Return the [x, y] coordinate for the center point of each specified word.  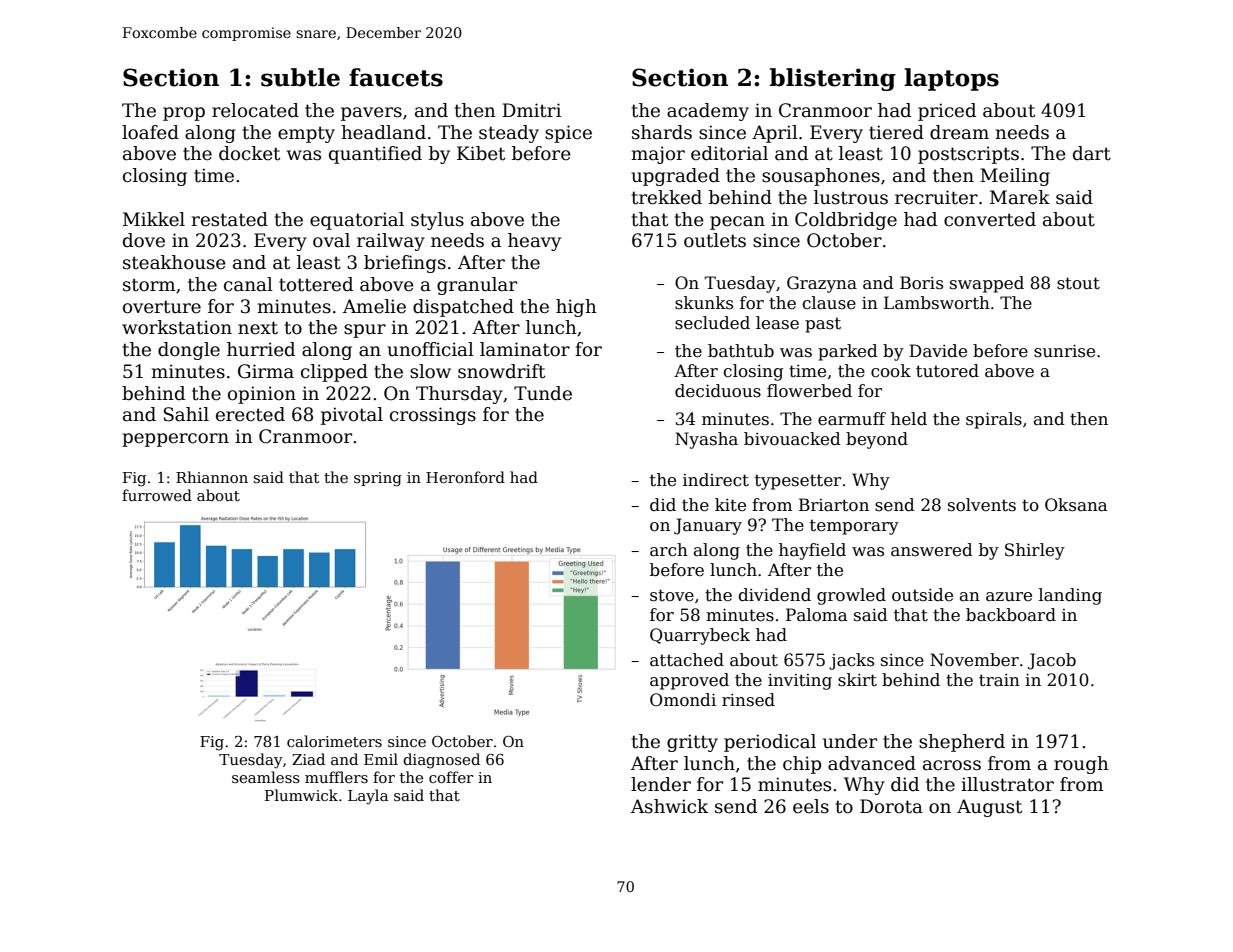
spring [378, 479]
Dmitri [531, 110]
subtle [300, 77]
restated [229, 219]
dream [959, 132]
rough [1081, 765]
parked [848, 352]
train [999, 680]
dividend [775, 595]
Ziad [308, 759]
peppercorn [175, 440]
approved [689, 681]
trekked [667, 197]
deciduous [718, 391]
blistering [833, 79]
